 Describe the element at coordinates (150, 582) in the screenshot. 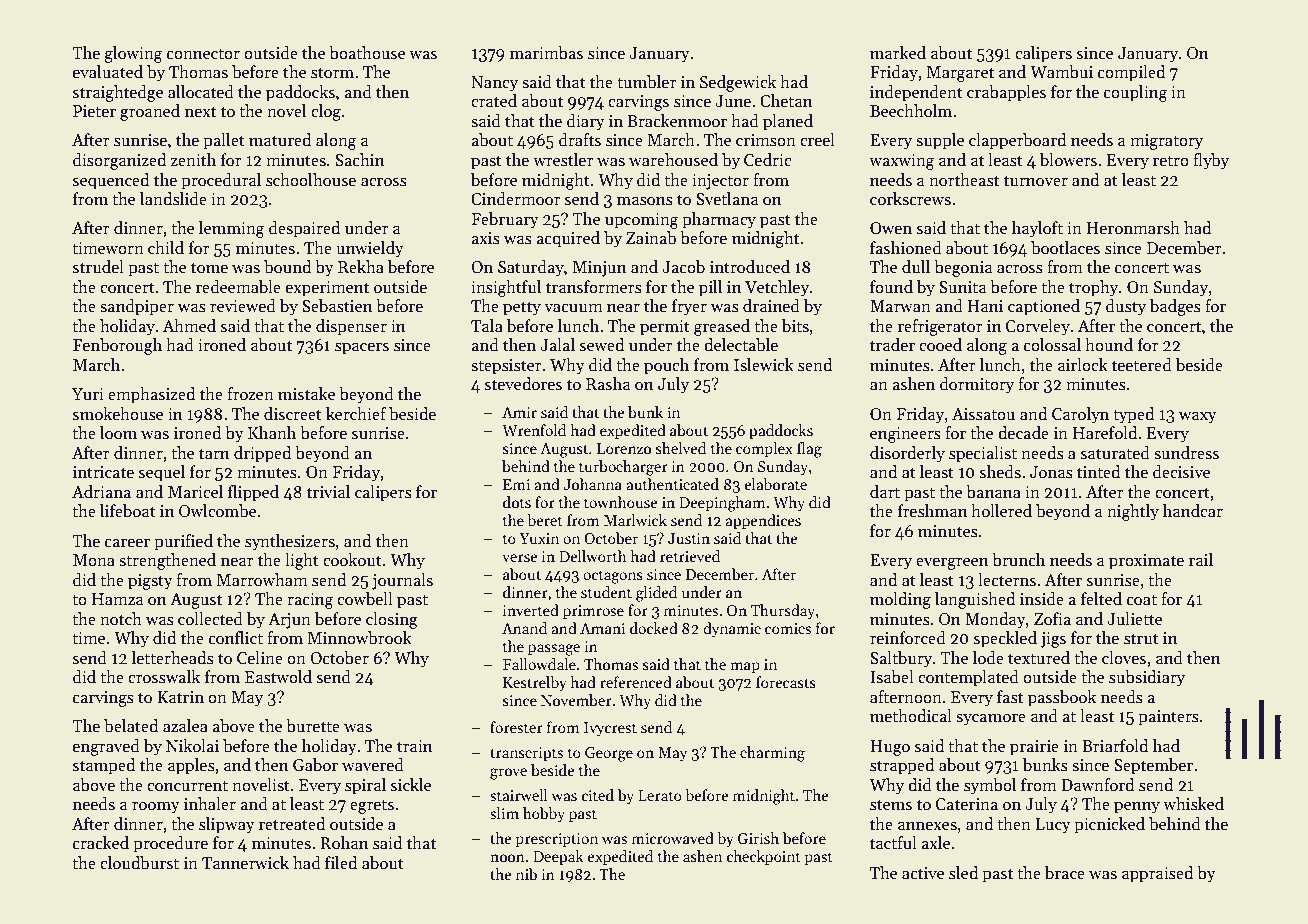

I see `pigsty` at that location.
